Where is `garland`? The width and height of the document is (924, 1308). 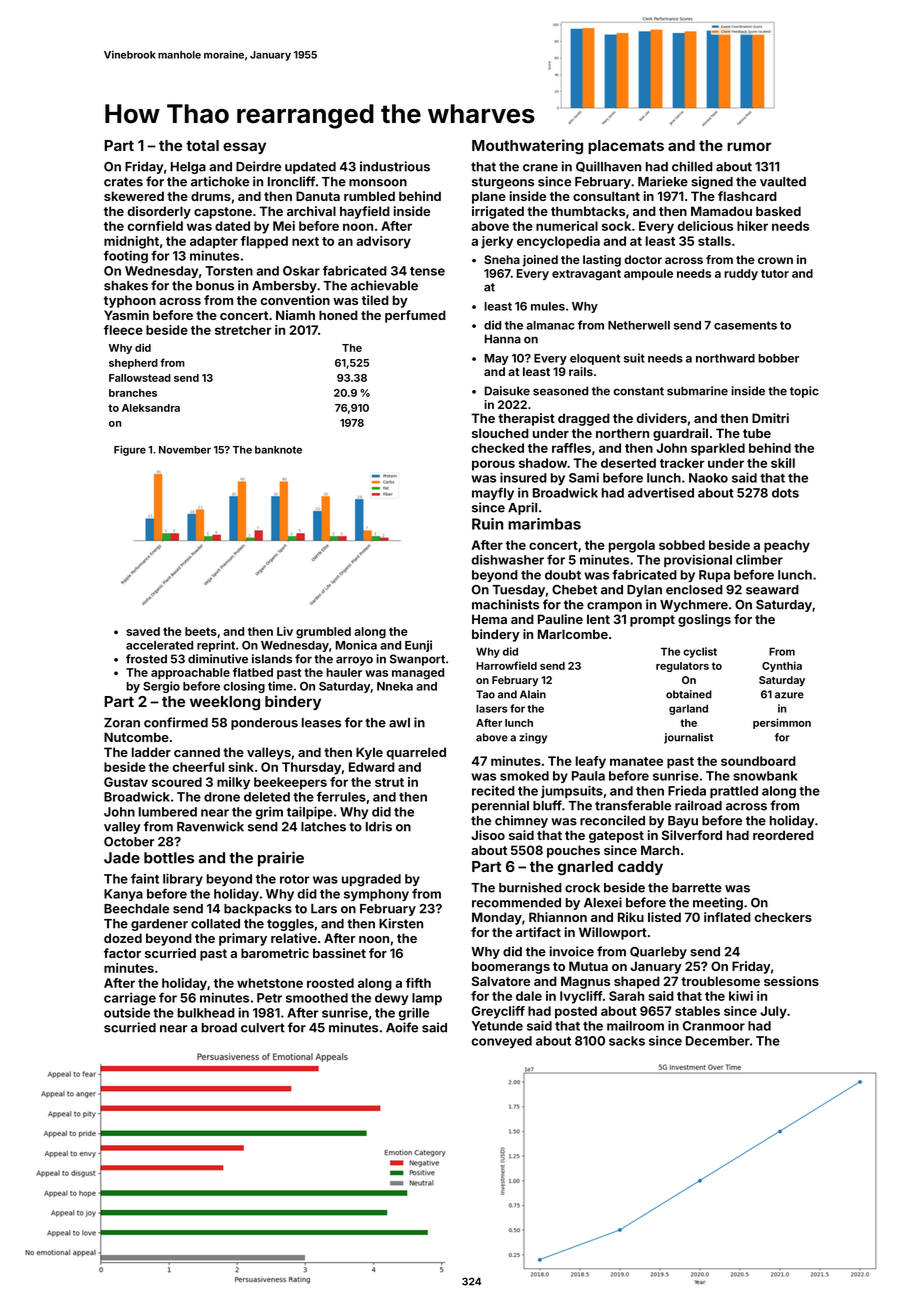
garland is located at coordinates (688, 709).
